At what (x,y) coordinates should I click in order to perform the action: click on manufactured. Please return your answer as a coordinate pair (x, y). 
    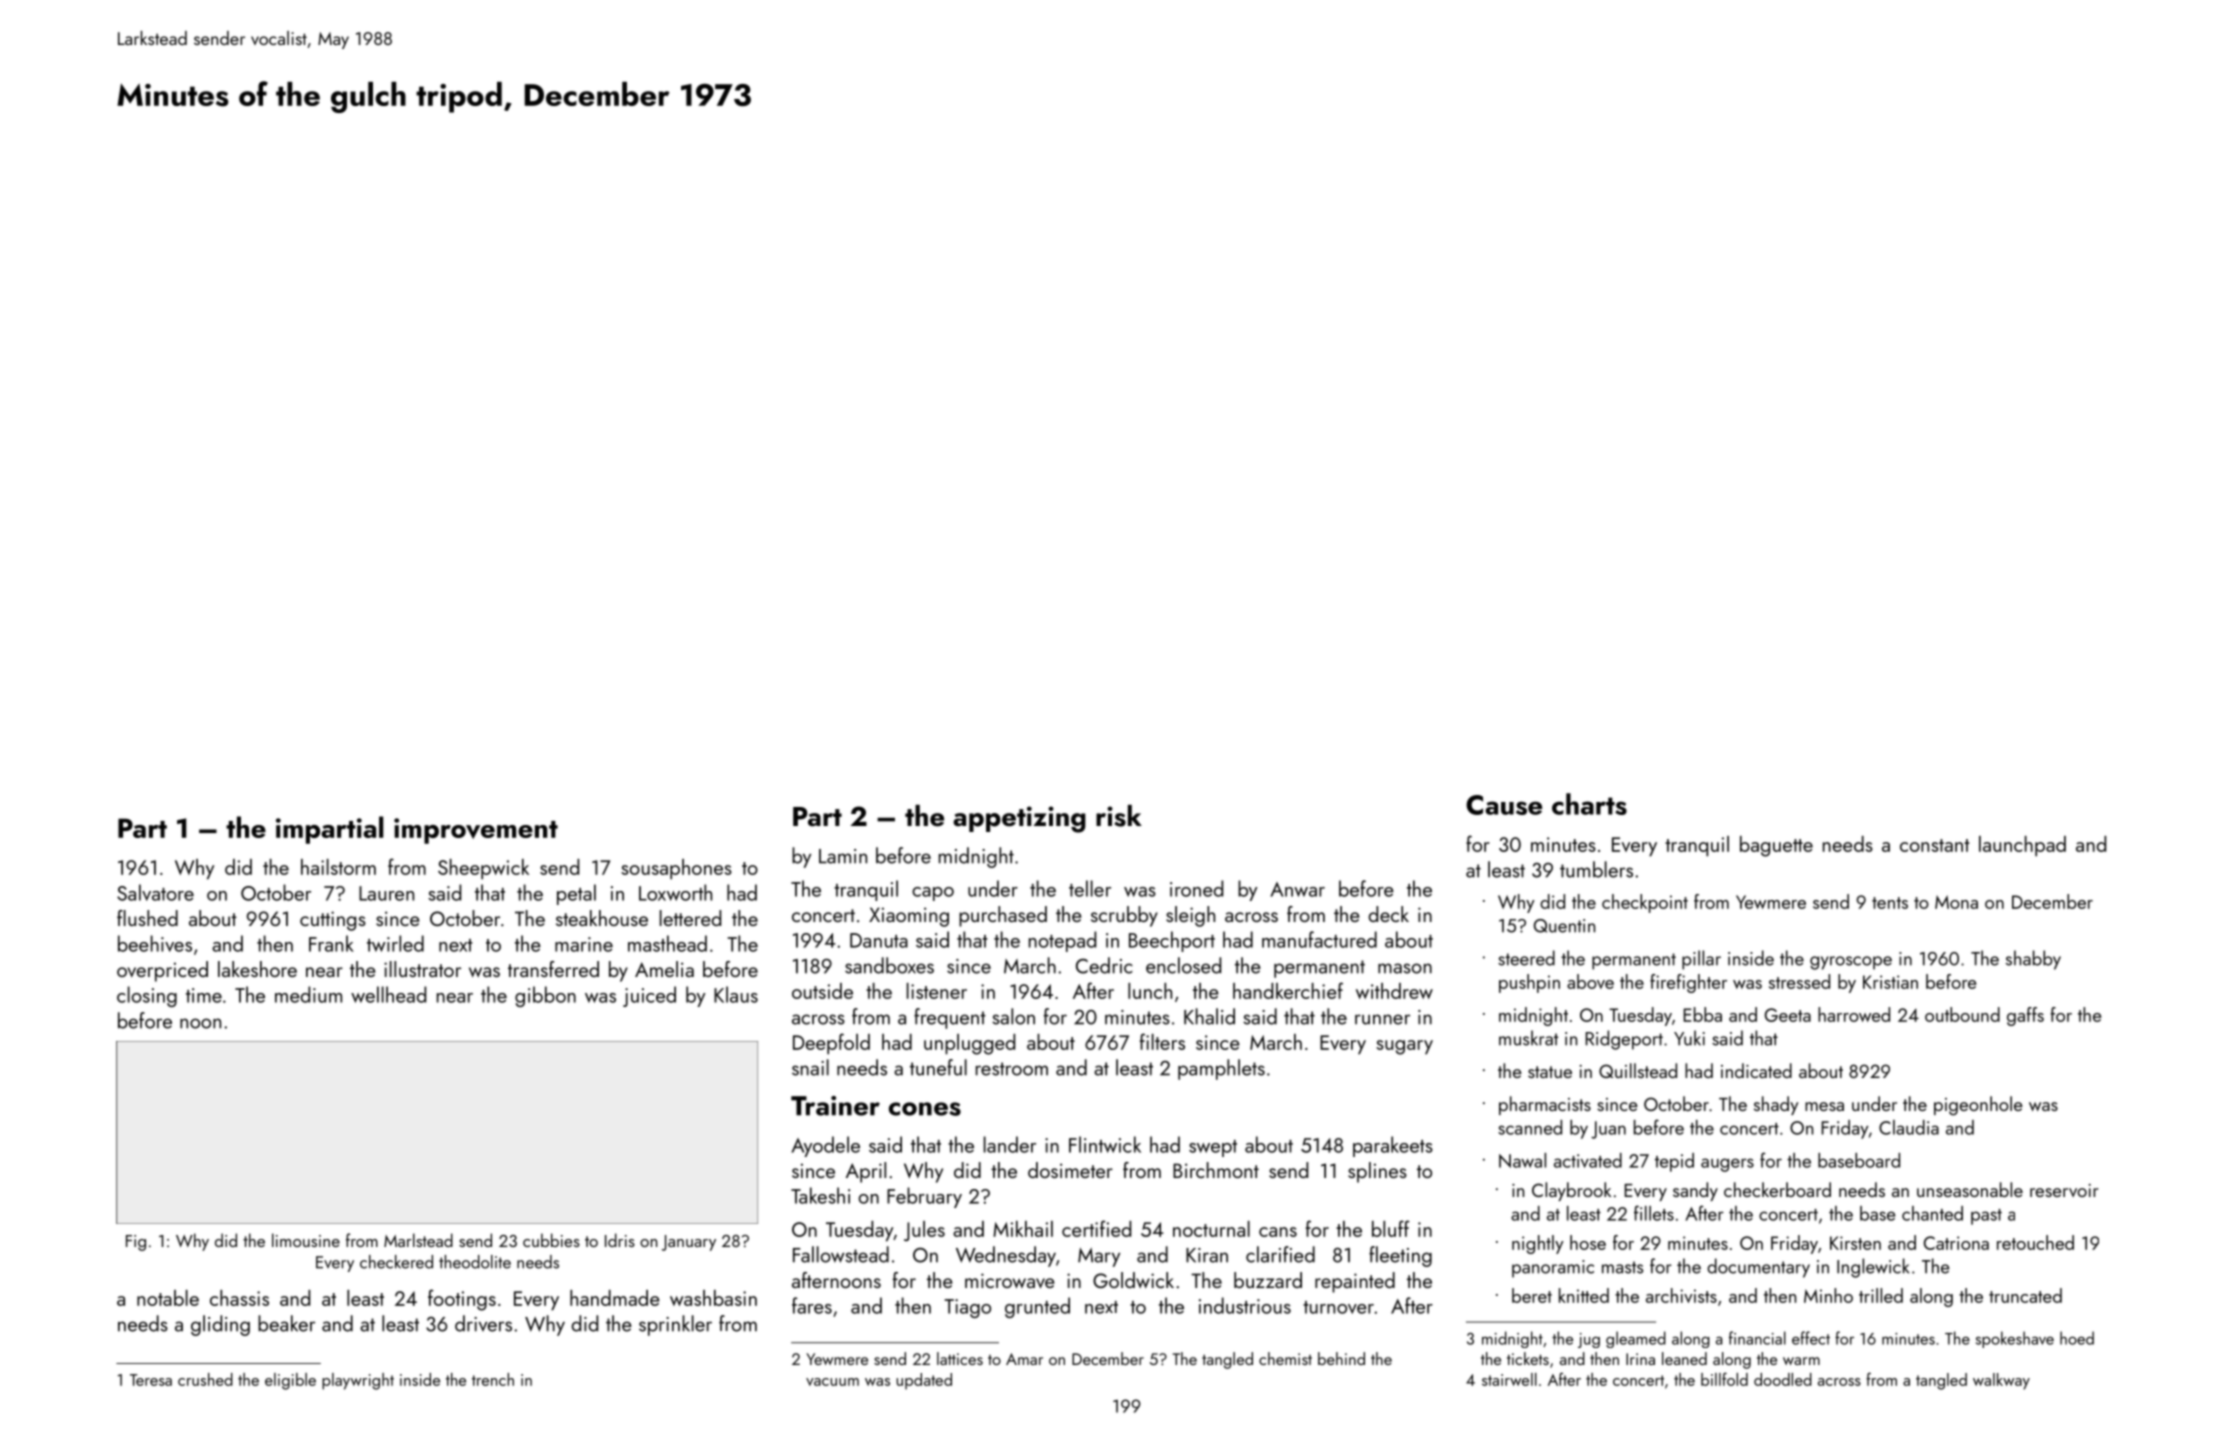
    Looking at the image, I should click on (1319, 939).
